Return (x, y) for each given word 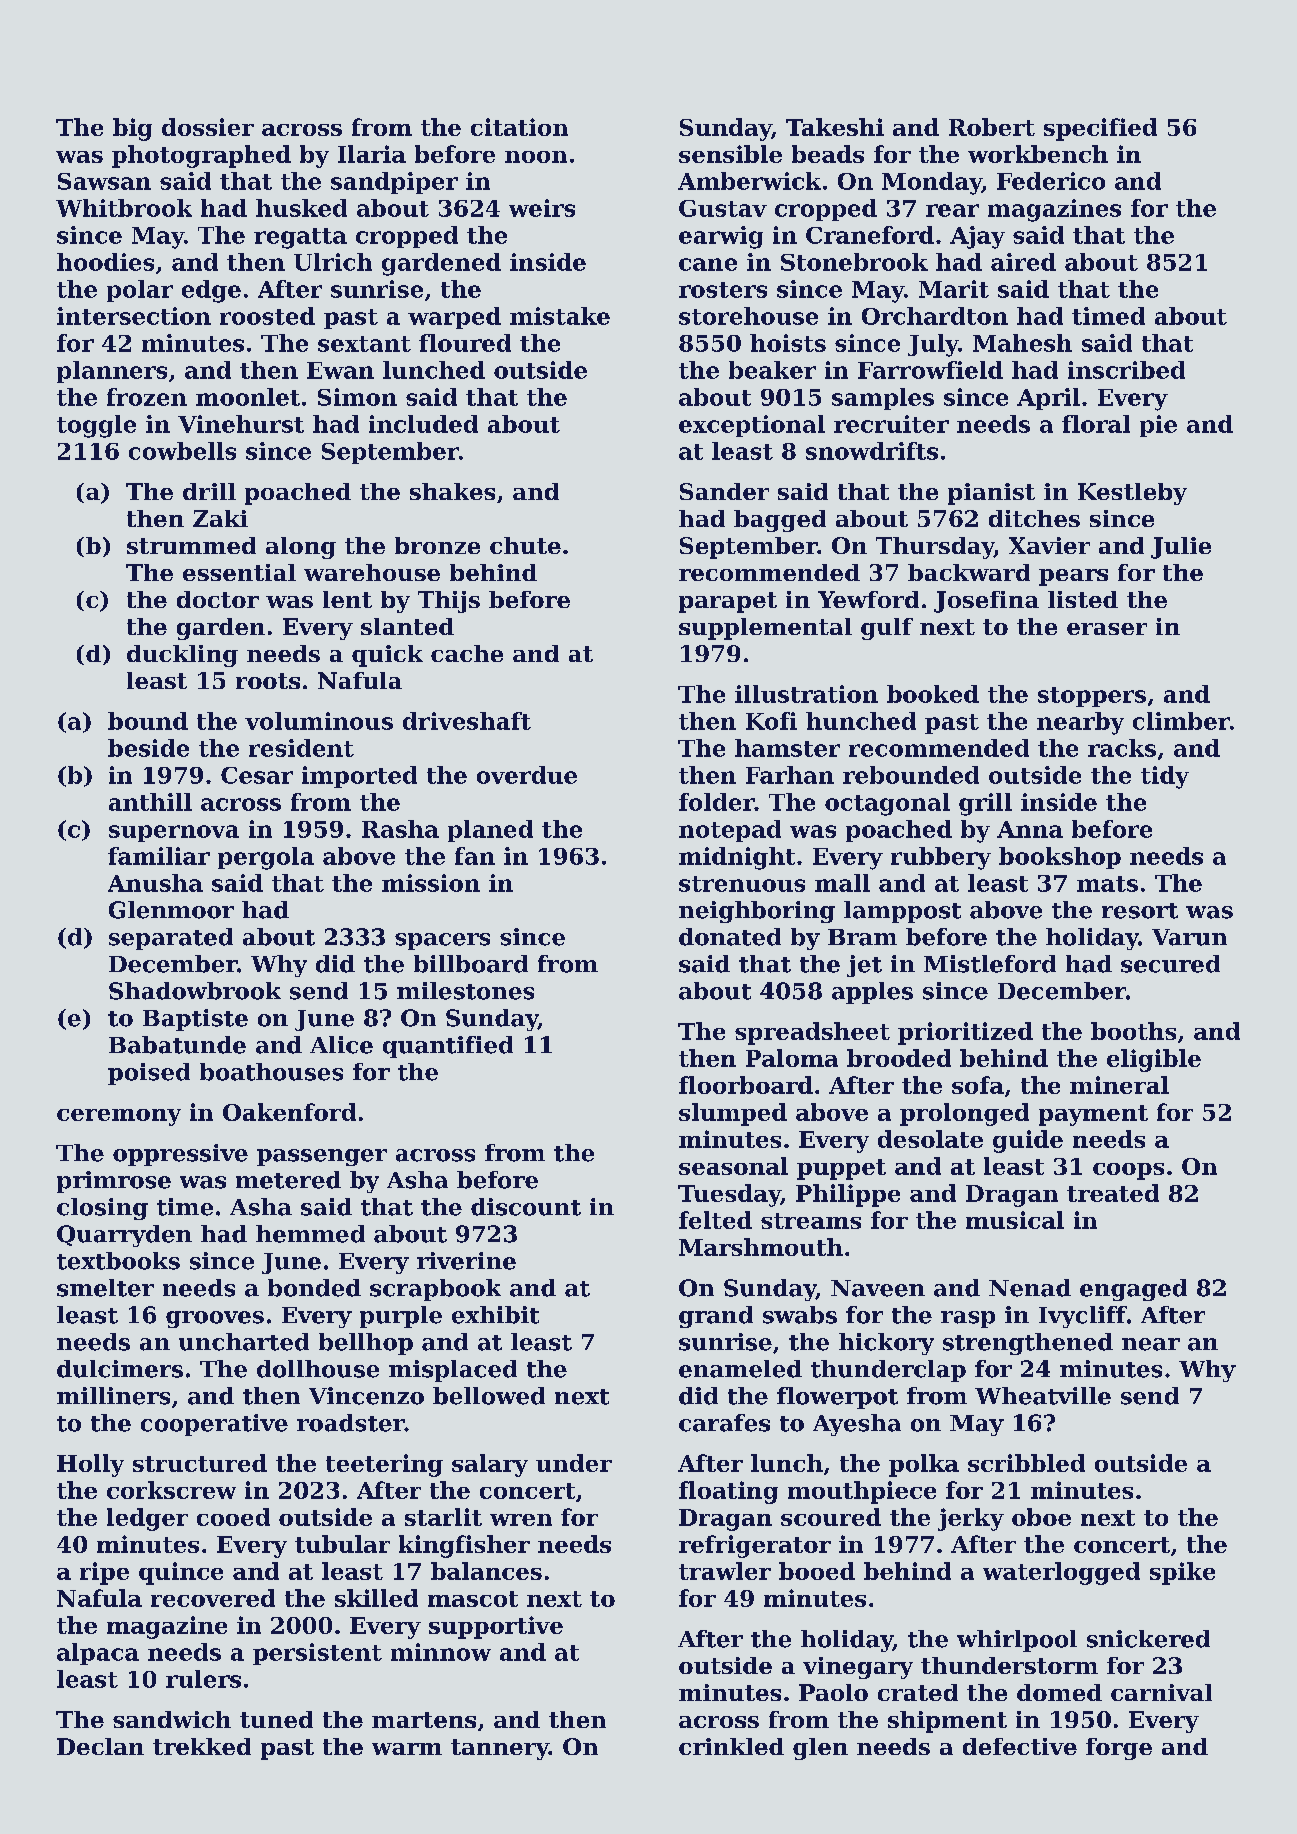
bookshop (1060, 858)
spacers (442, 941)
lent (347, 599)
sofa (978, 1085)
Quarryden (124, 1236)
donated (730, 937)
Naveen (878, 1288)
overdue (527, 775)
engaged (1133, 1290)
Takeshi (835, 127)
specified (1100, 129)
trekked (202, 1746)
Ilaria (372, 154)
